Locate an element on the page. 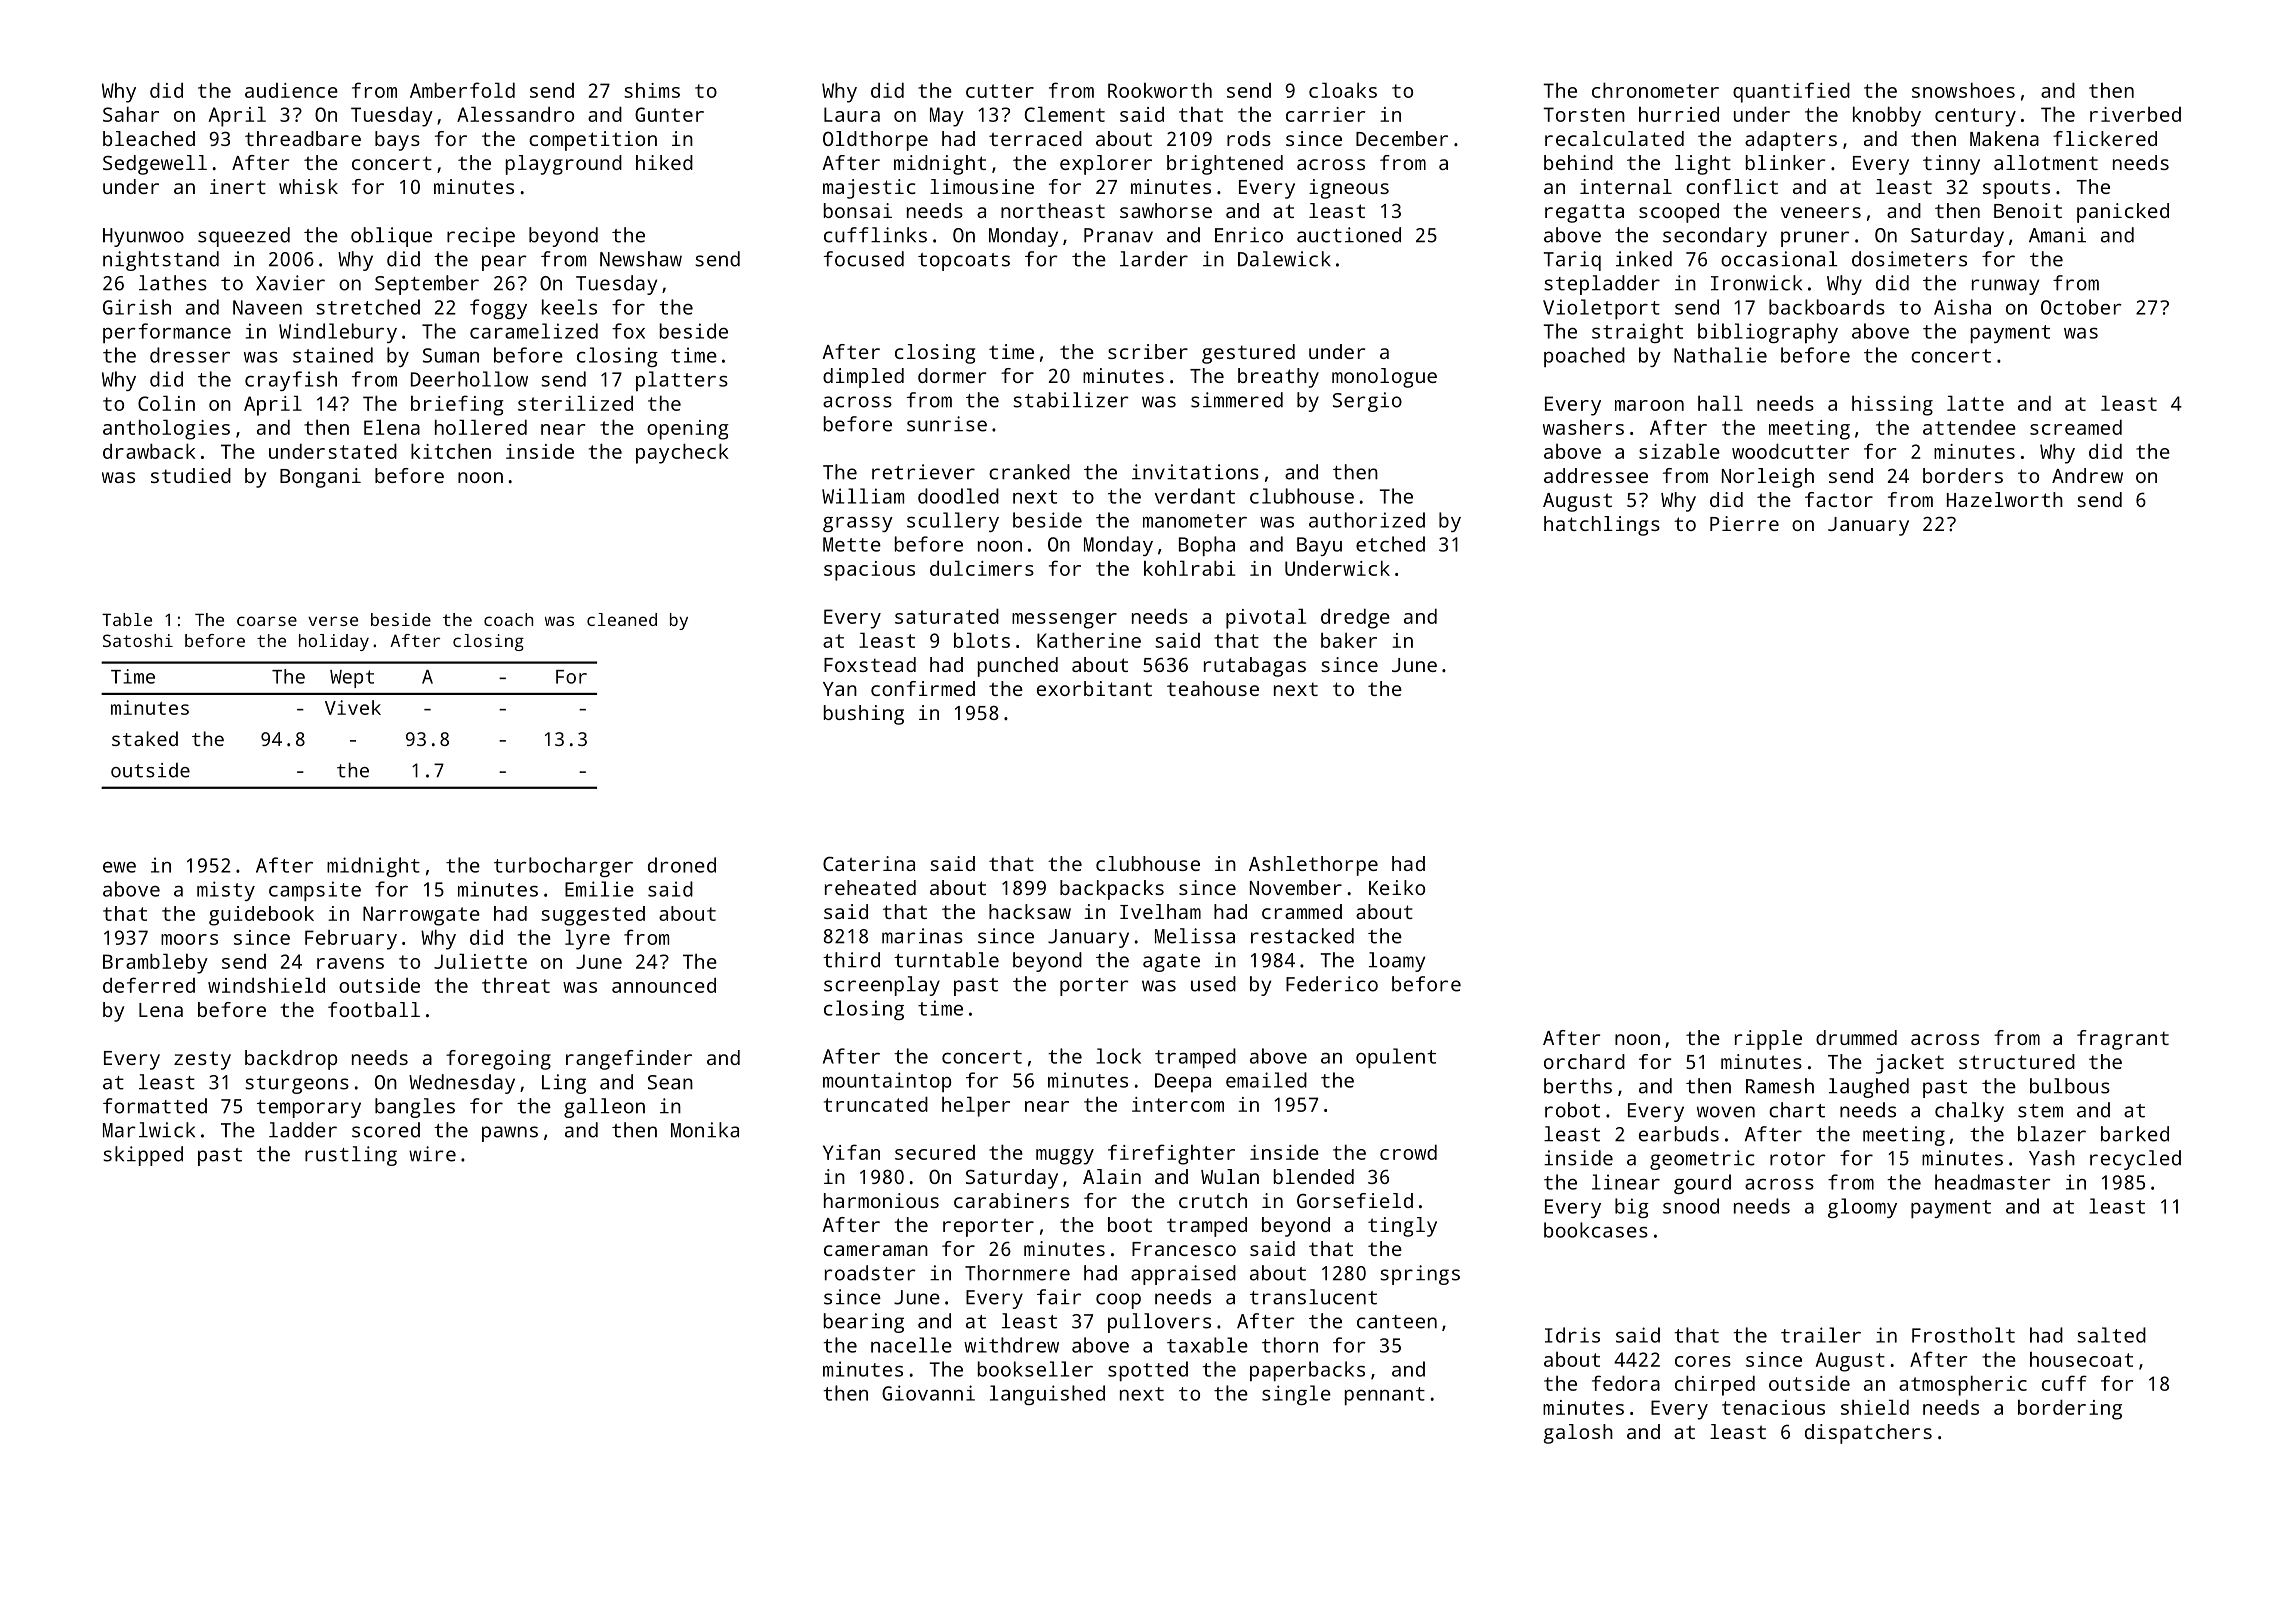 The width and height of the document is (2292, 1620). Enrico is located at coordinates (1249, 235).
